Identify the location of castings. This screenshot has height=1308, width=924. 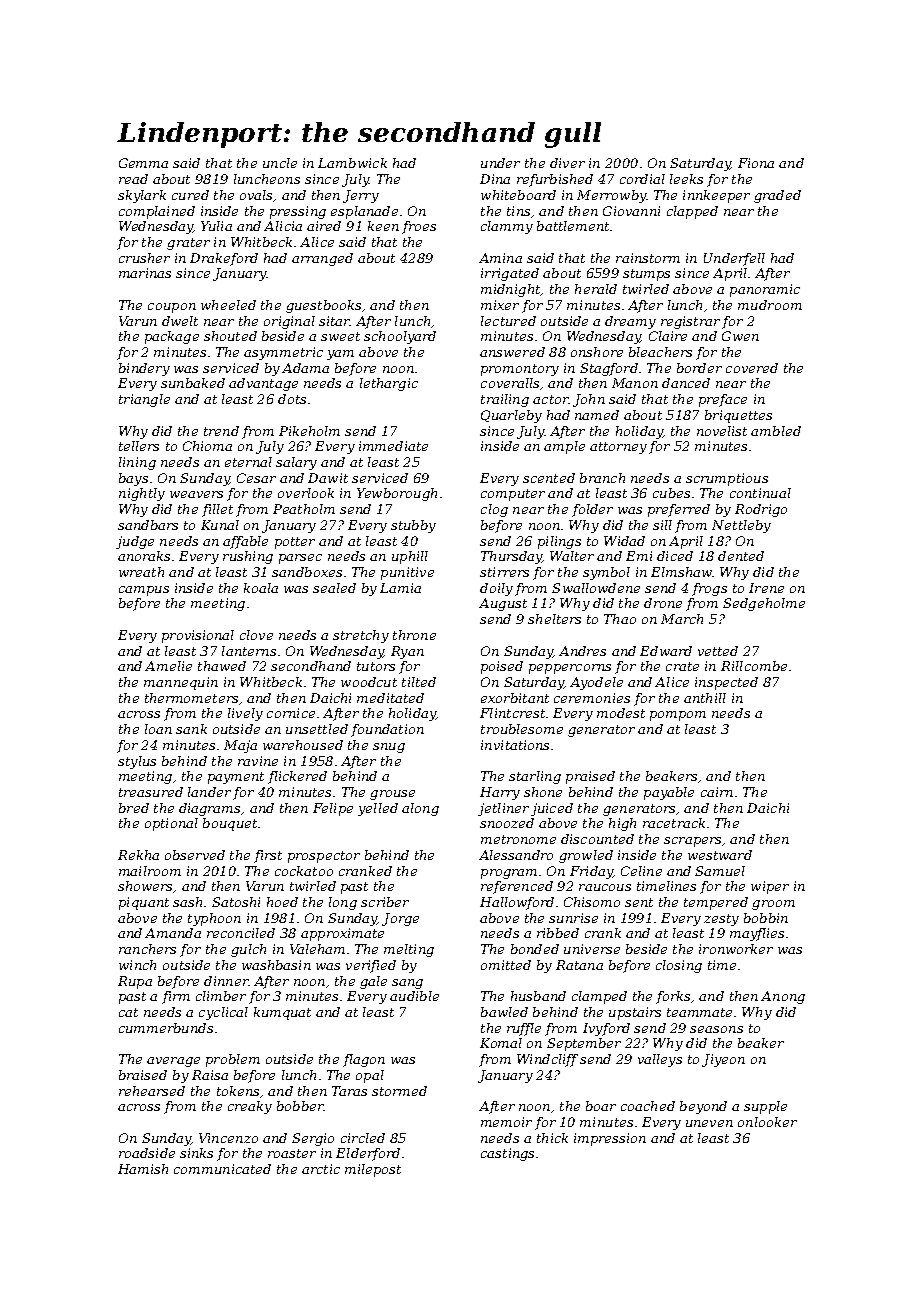
(507, 1154).
